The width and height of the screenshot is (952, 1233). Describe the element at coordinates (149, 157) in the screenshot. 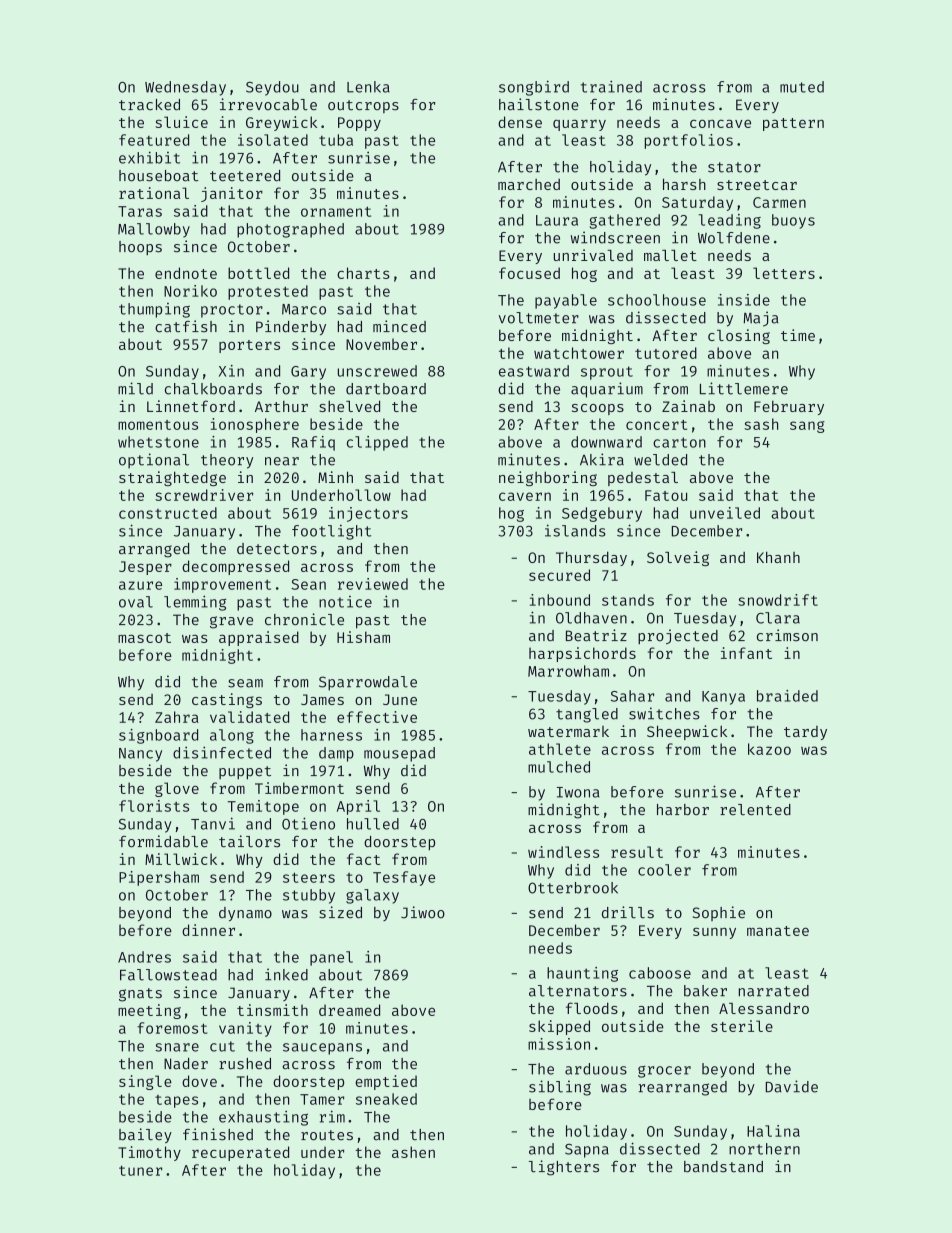

I see `exhibit` at that location.
